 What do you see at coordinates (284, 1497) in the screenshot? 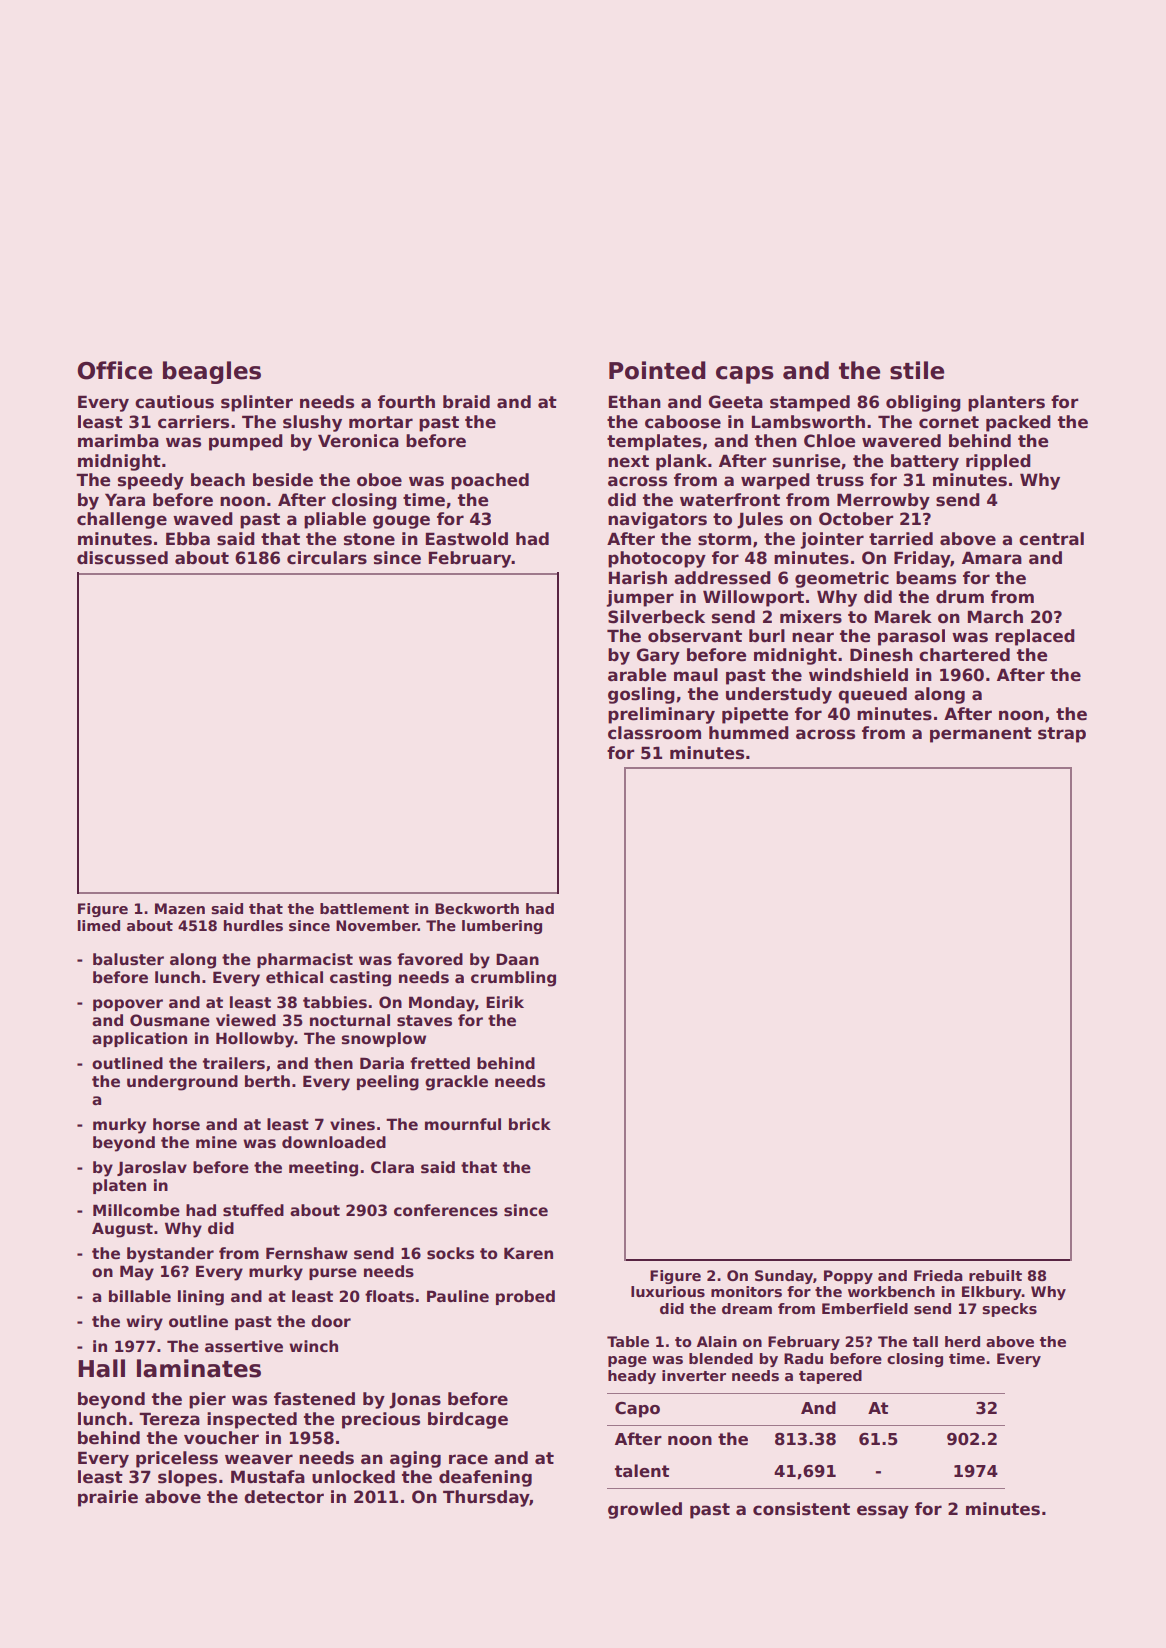
I see `detector` at bounding box center [284, 1497].
